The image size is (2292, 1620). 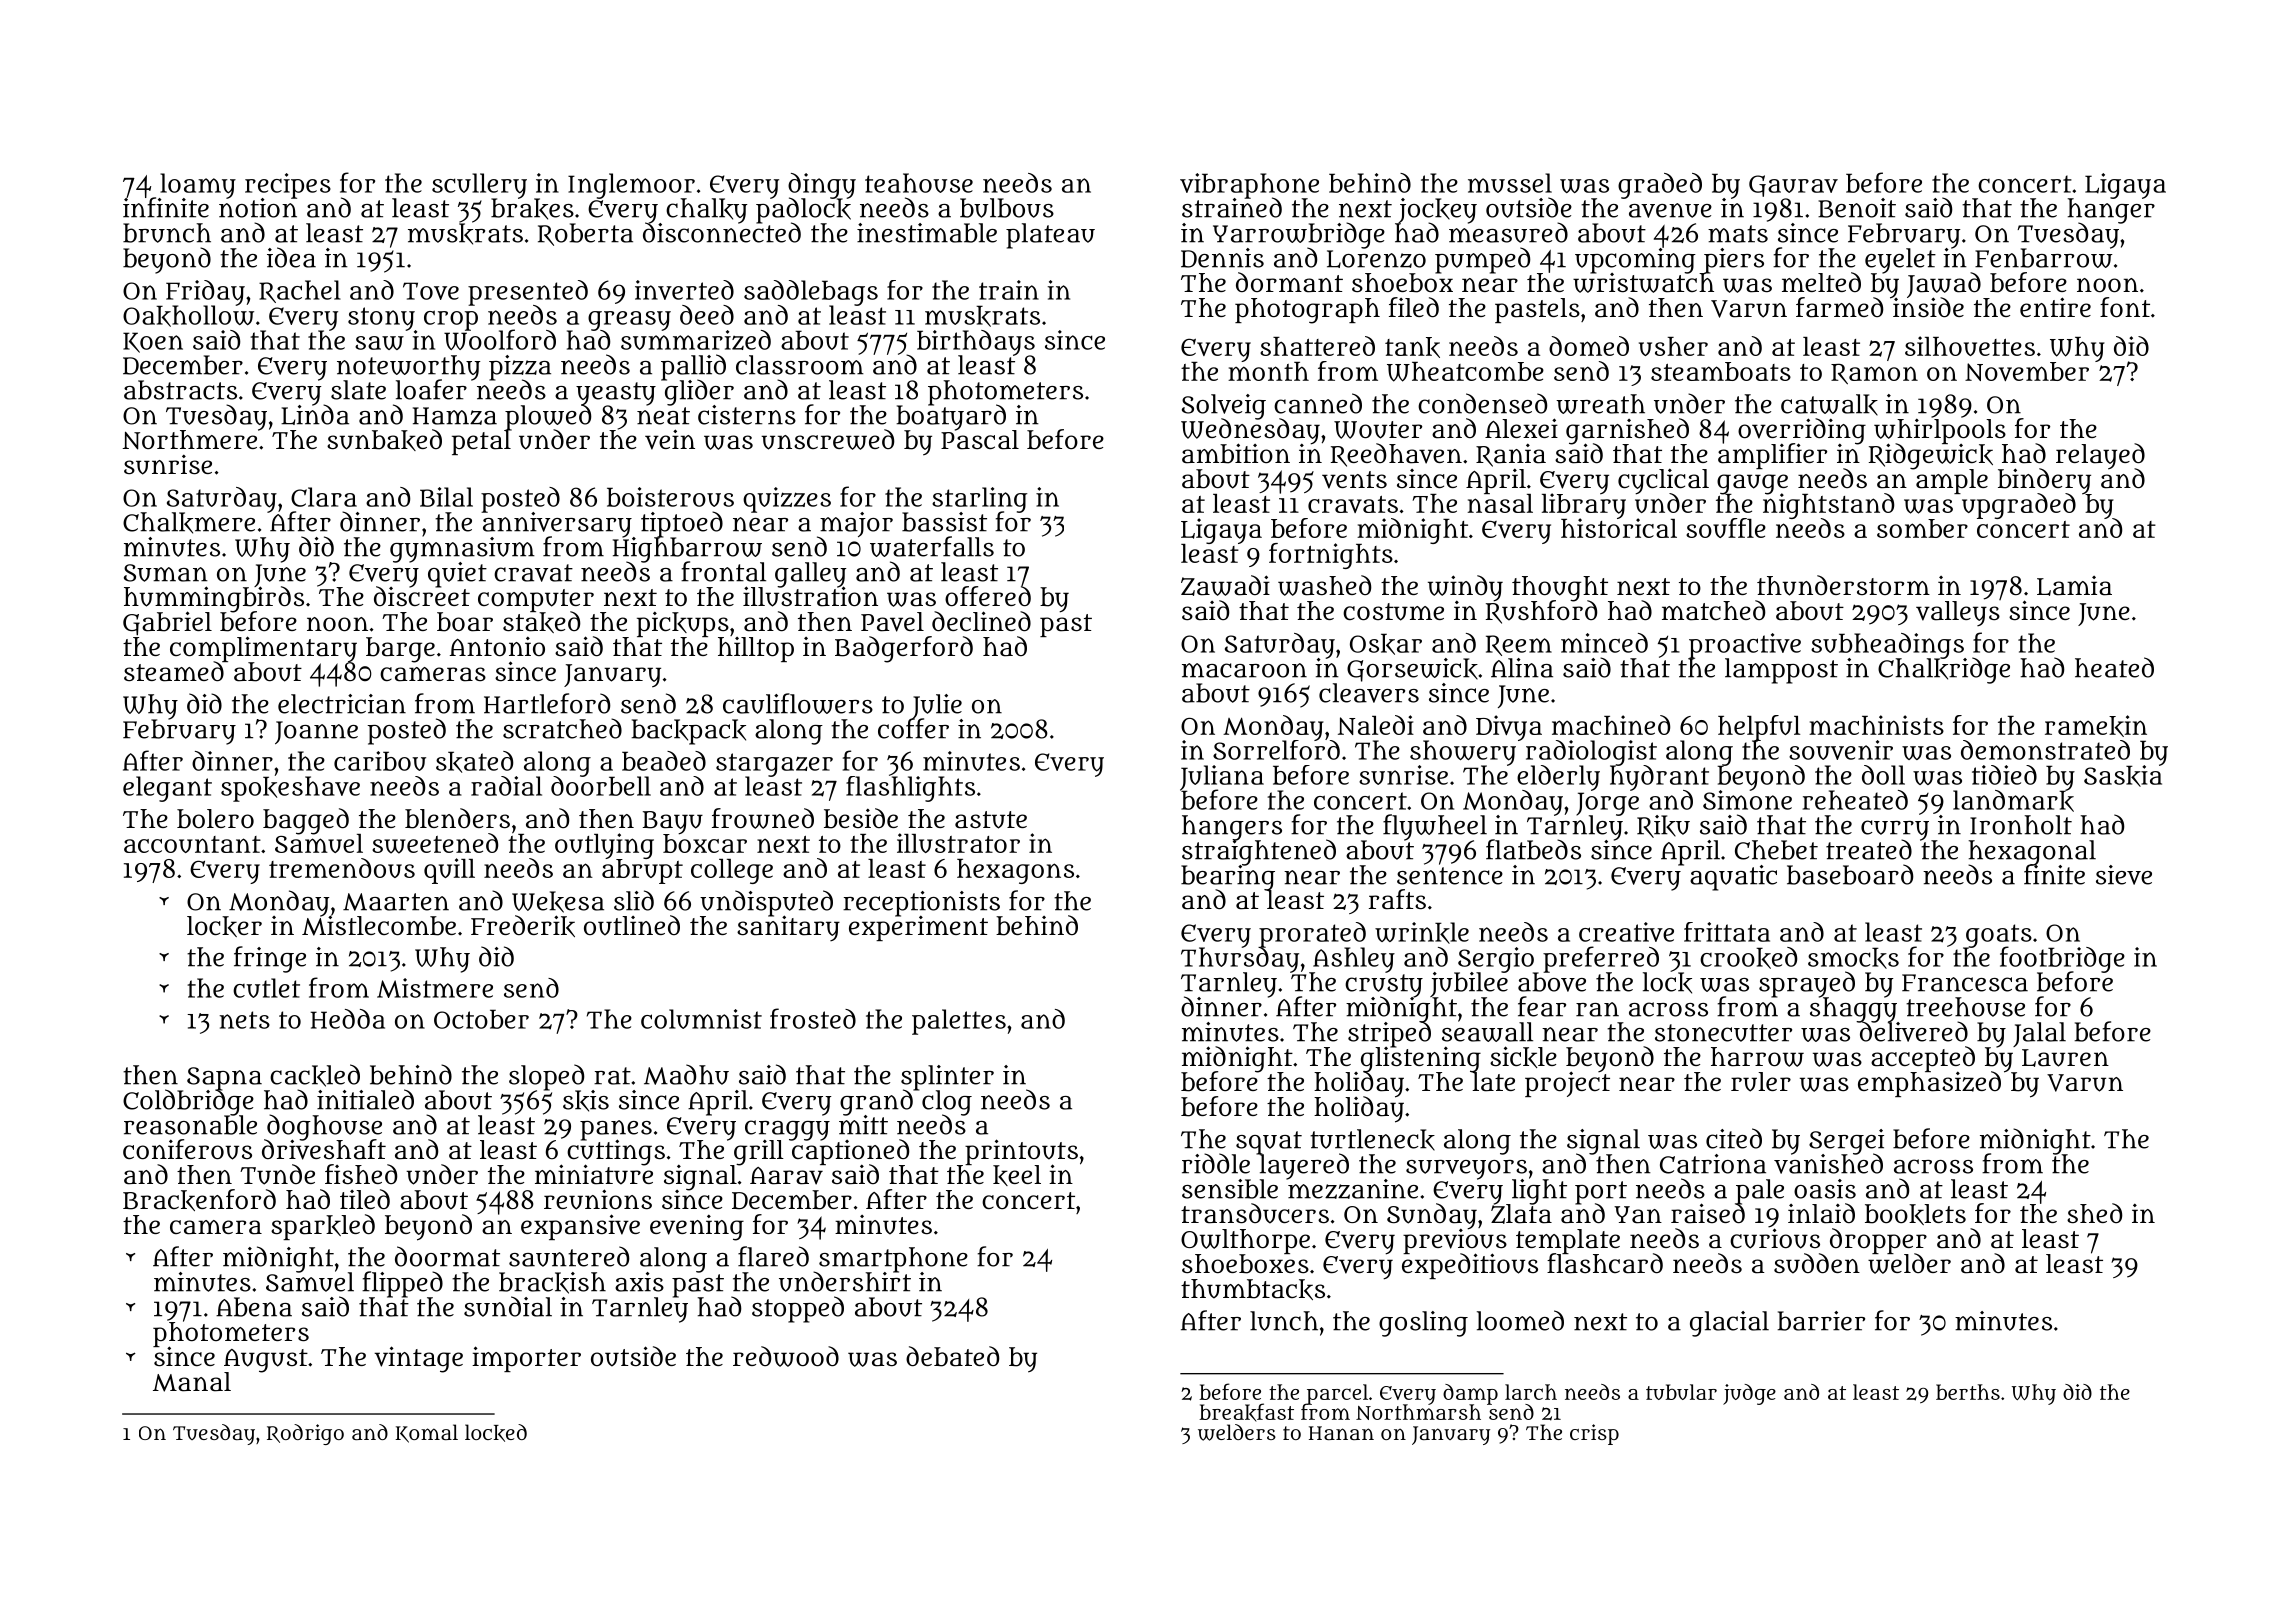 What do you see at coordinates (1341, 1433) in the screenshot?
I see `Hanan` at bounding box center [1341, 1433].
